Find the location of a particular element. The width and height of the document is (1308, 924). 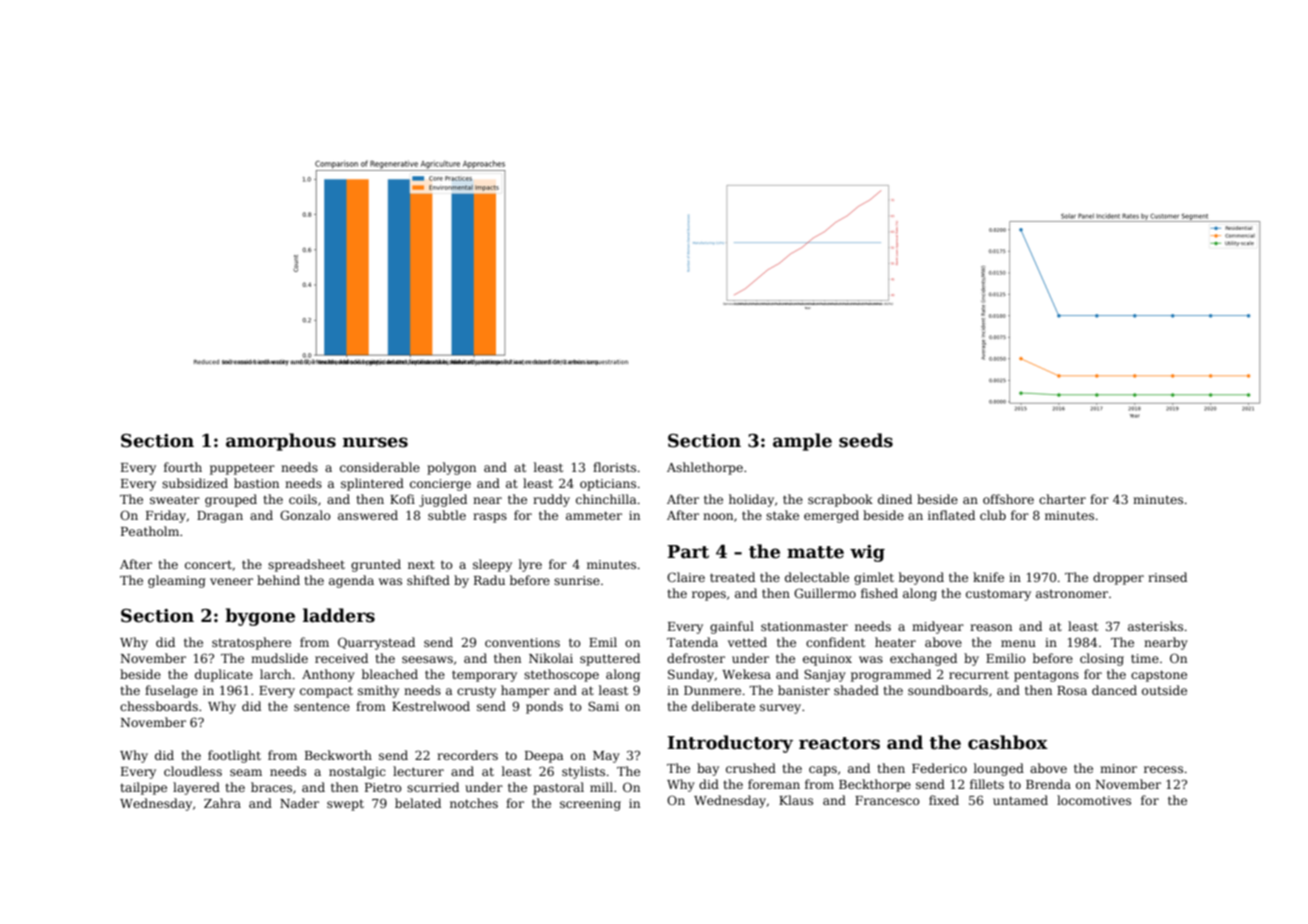

seeds is located at coordinates (866, 440).
